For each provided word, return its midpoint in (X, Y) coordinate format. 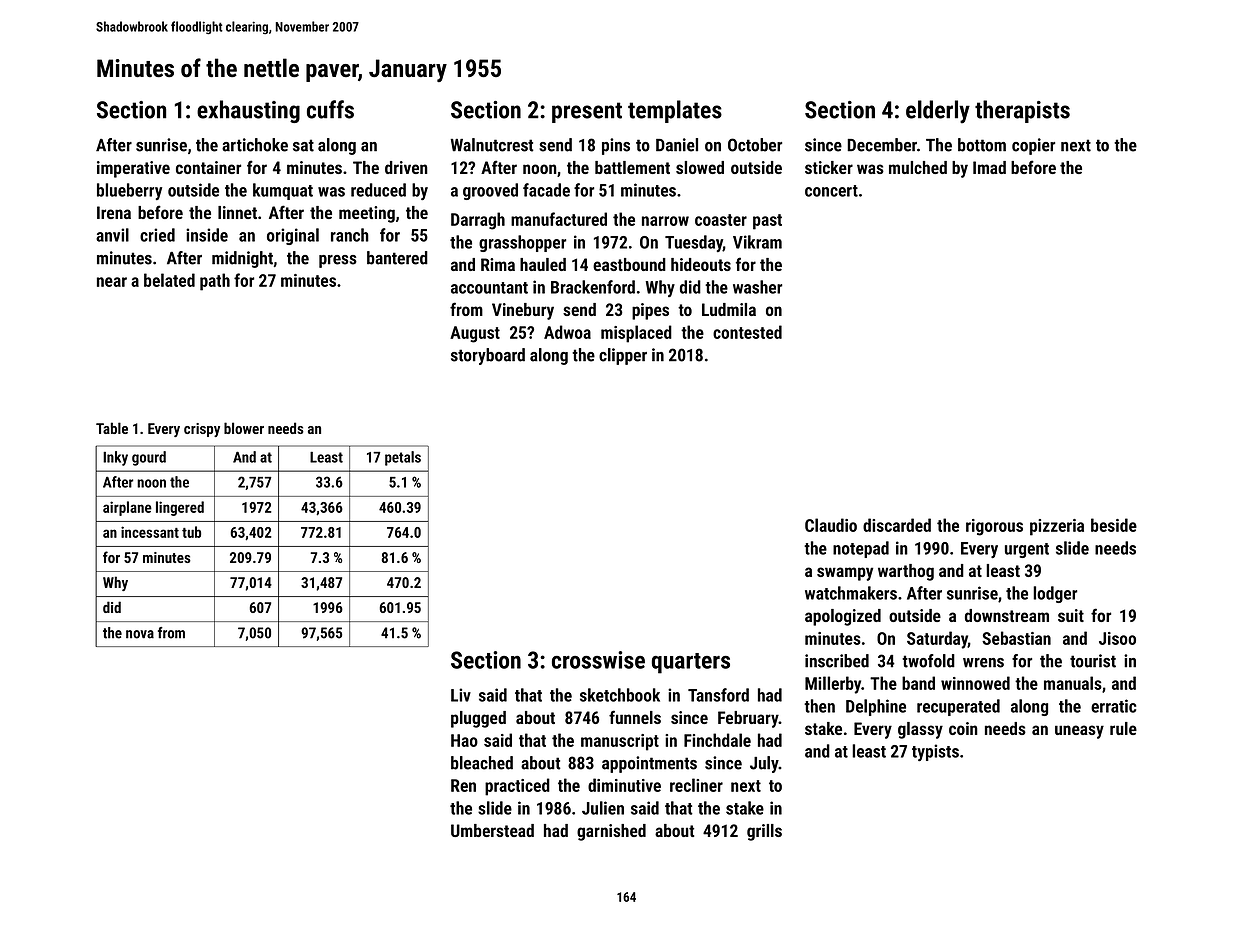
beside (1114, 525)
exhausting (248, 111)
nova (140, 634)
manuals (1073, 683)
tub (191, 532)
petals (403, 458)
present (587, 112)
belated (169, 280)
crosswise (598, 660)
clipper (623, 356)
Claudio (831, 525)
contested (747, 332)
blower (244, 428)
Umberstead (492, 830)
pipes (650, 311)
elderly (938, 112)
